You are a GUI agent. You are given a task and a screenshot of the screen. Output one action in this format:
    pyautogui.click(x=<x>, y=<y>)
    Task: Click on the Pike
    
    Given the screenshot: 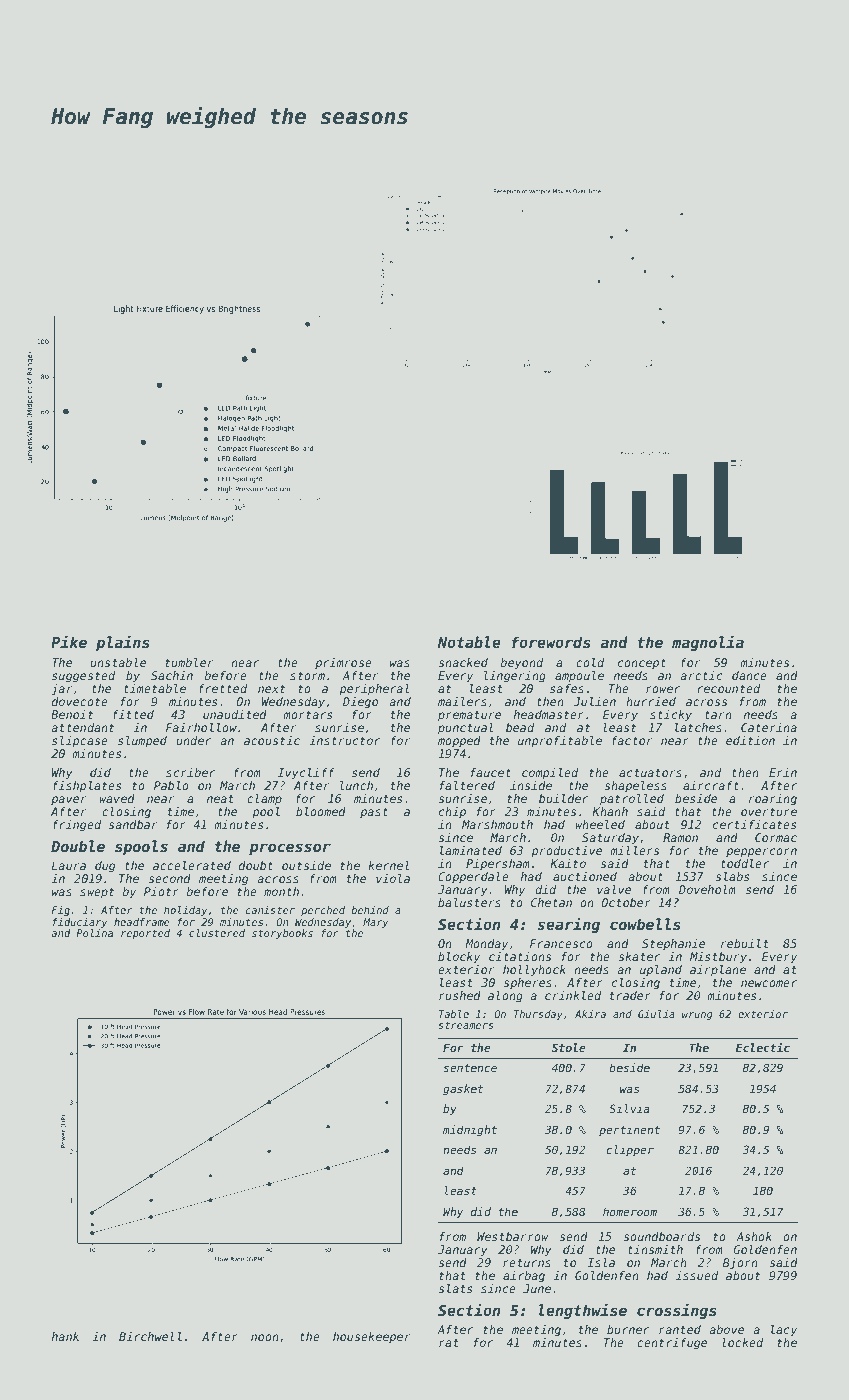 What is the action you would take?
    pyautogui.click(x=69, y=642)
